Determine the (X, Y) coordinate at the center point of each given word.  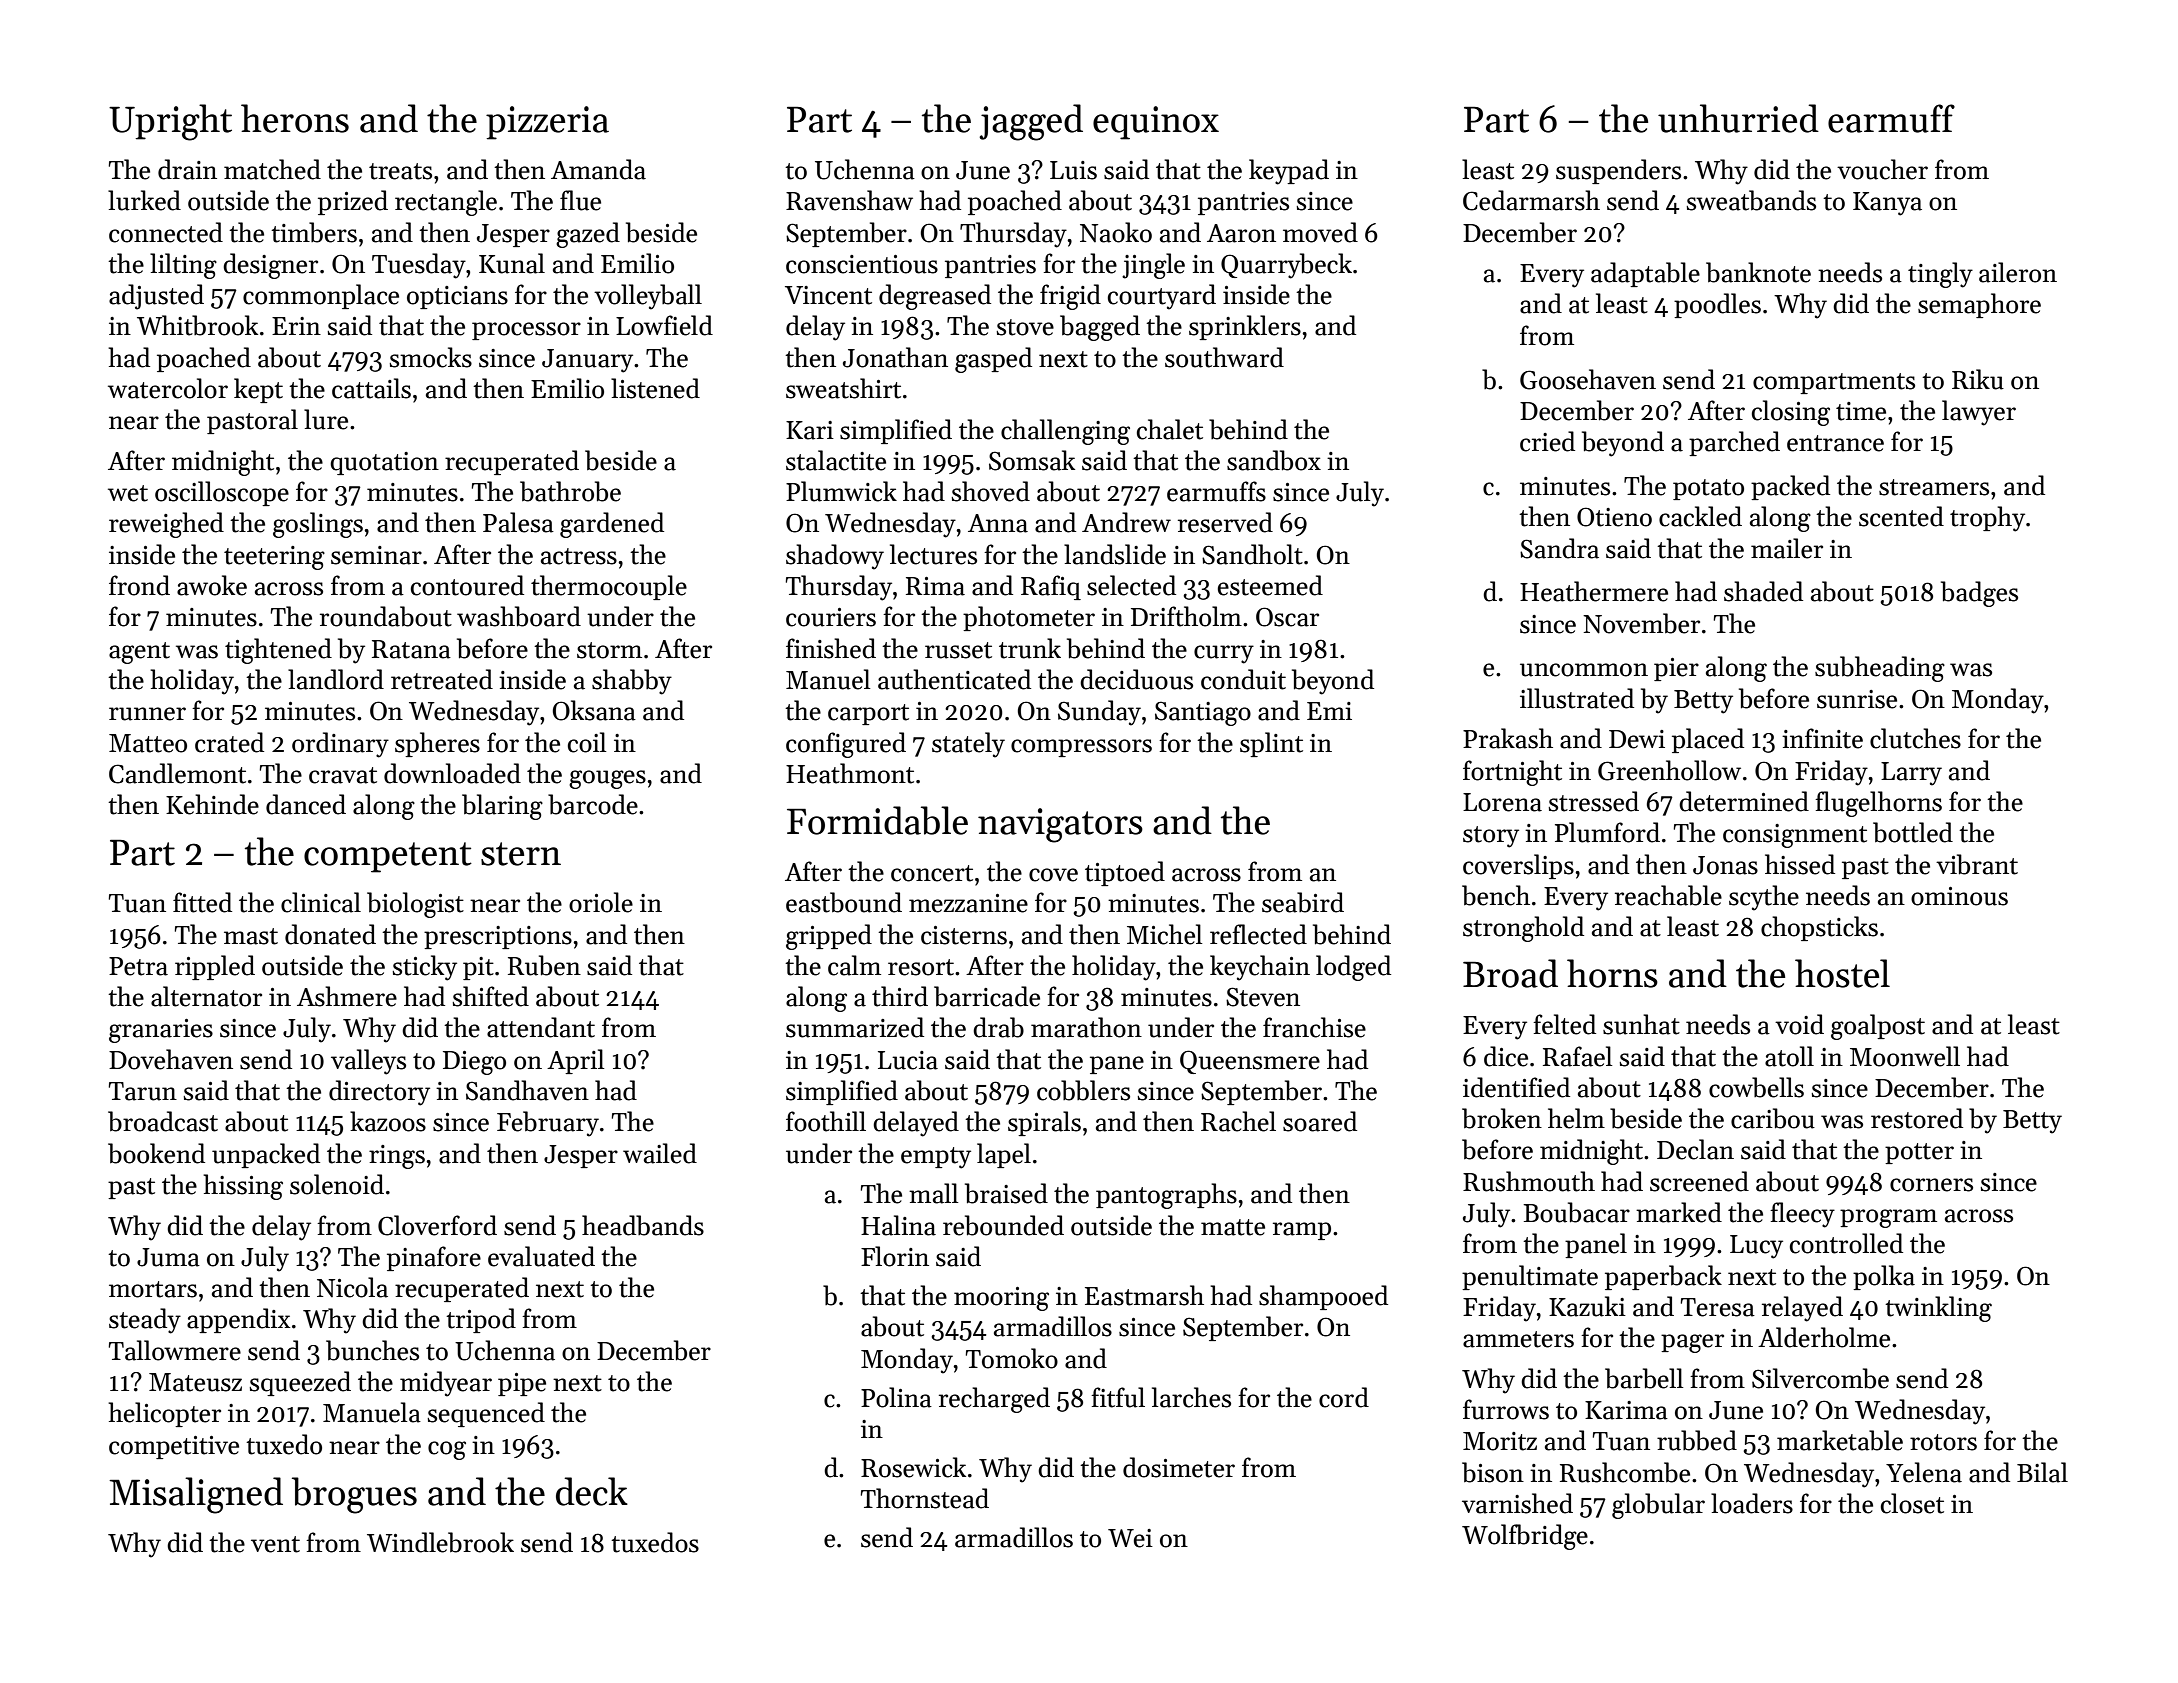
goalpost (1878, 1027)
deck (592, 1491)
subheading (1880, 669)
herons (295, 118)
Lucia (908, 1060)
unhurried (1738, 118)
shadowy (835, 557)
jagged (1031, 122)
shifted (491, 996)
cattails (371, 388)
